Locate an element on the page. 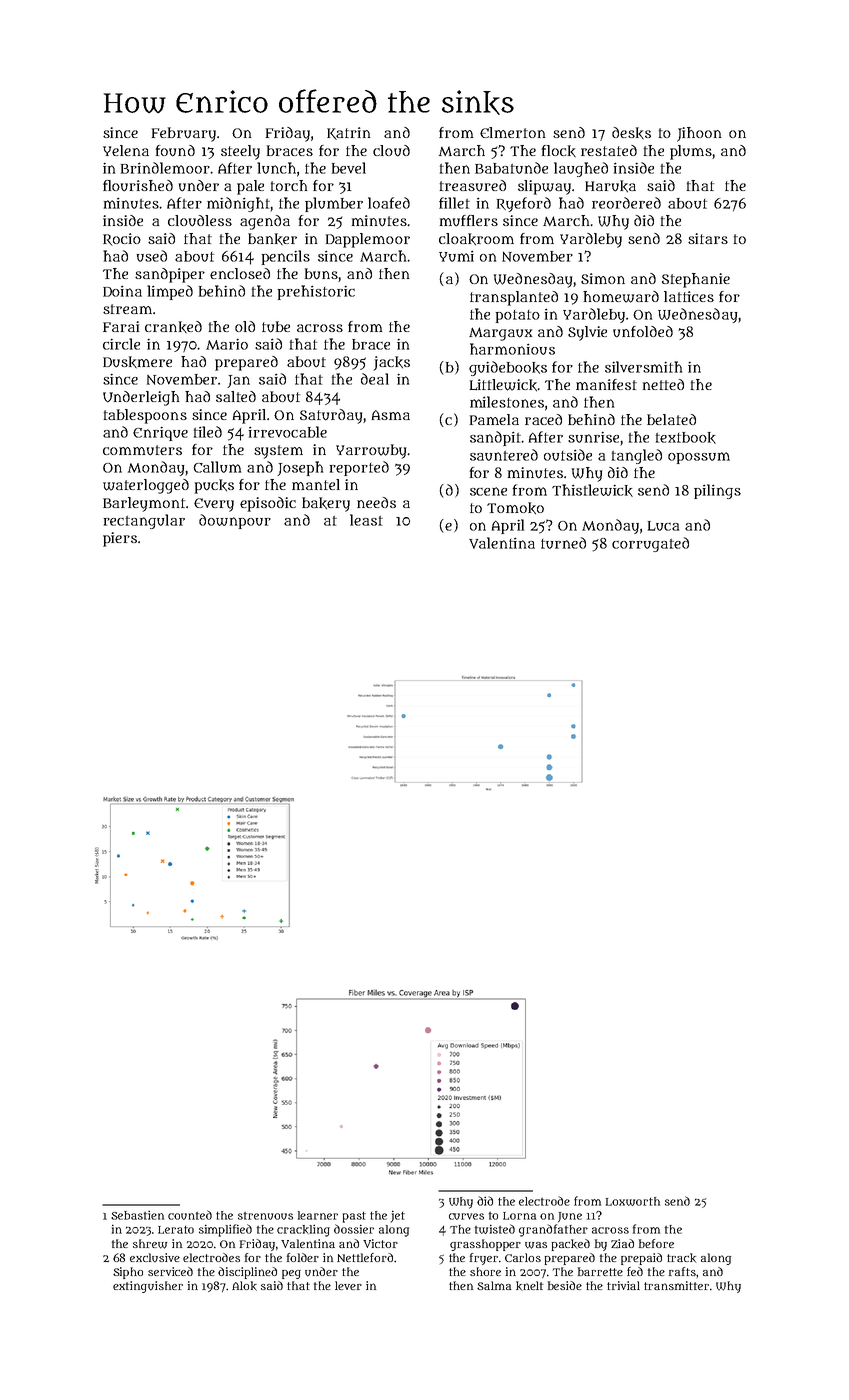 This page has height=1400, width=849. Alok is located at coordinates (244, 1286).
